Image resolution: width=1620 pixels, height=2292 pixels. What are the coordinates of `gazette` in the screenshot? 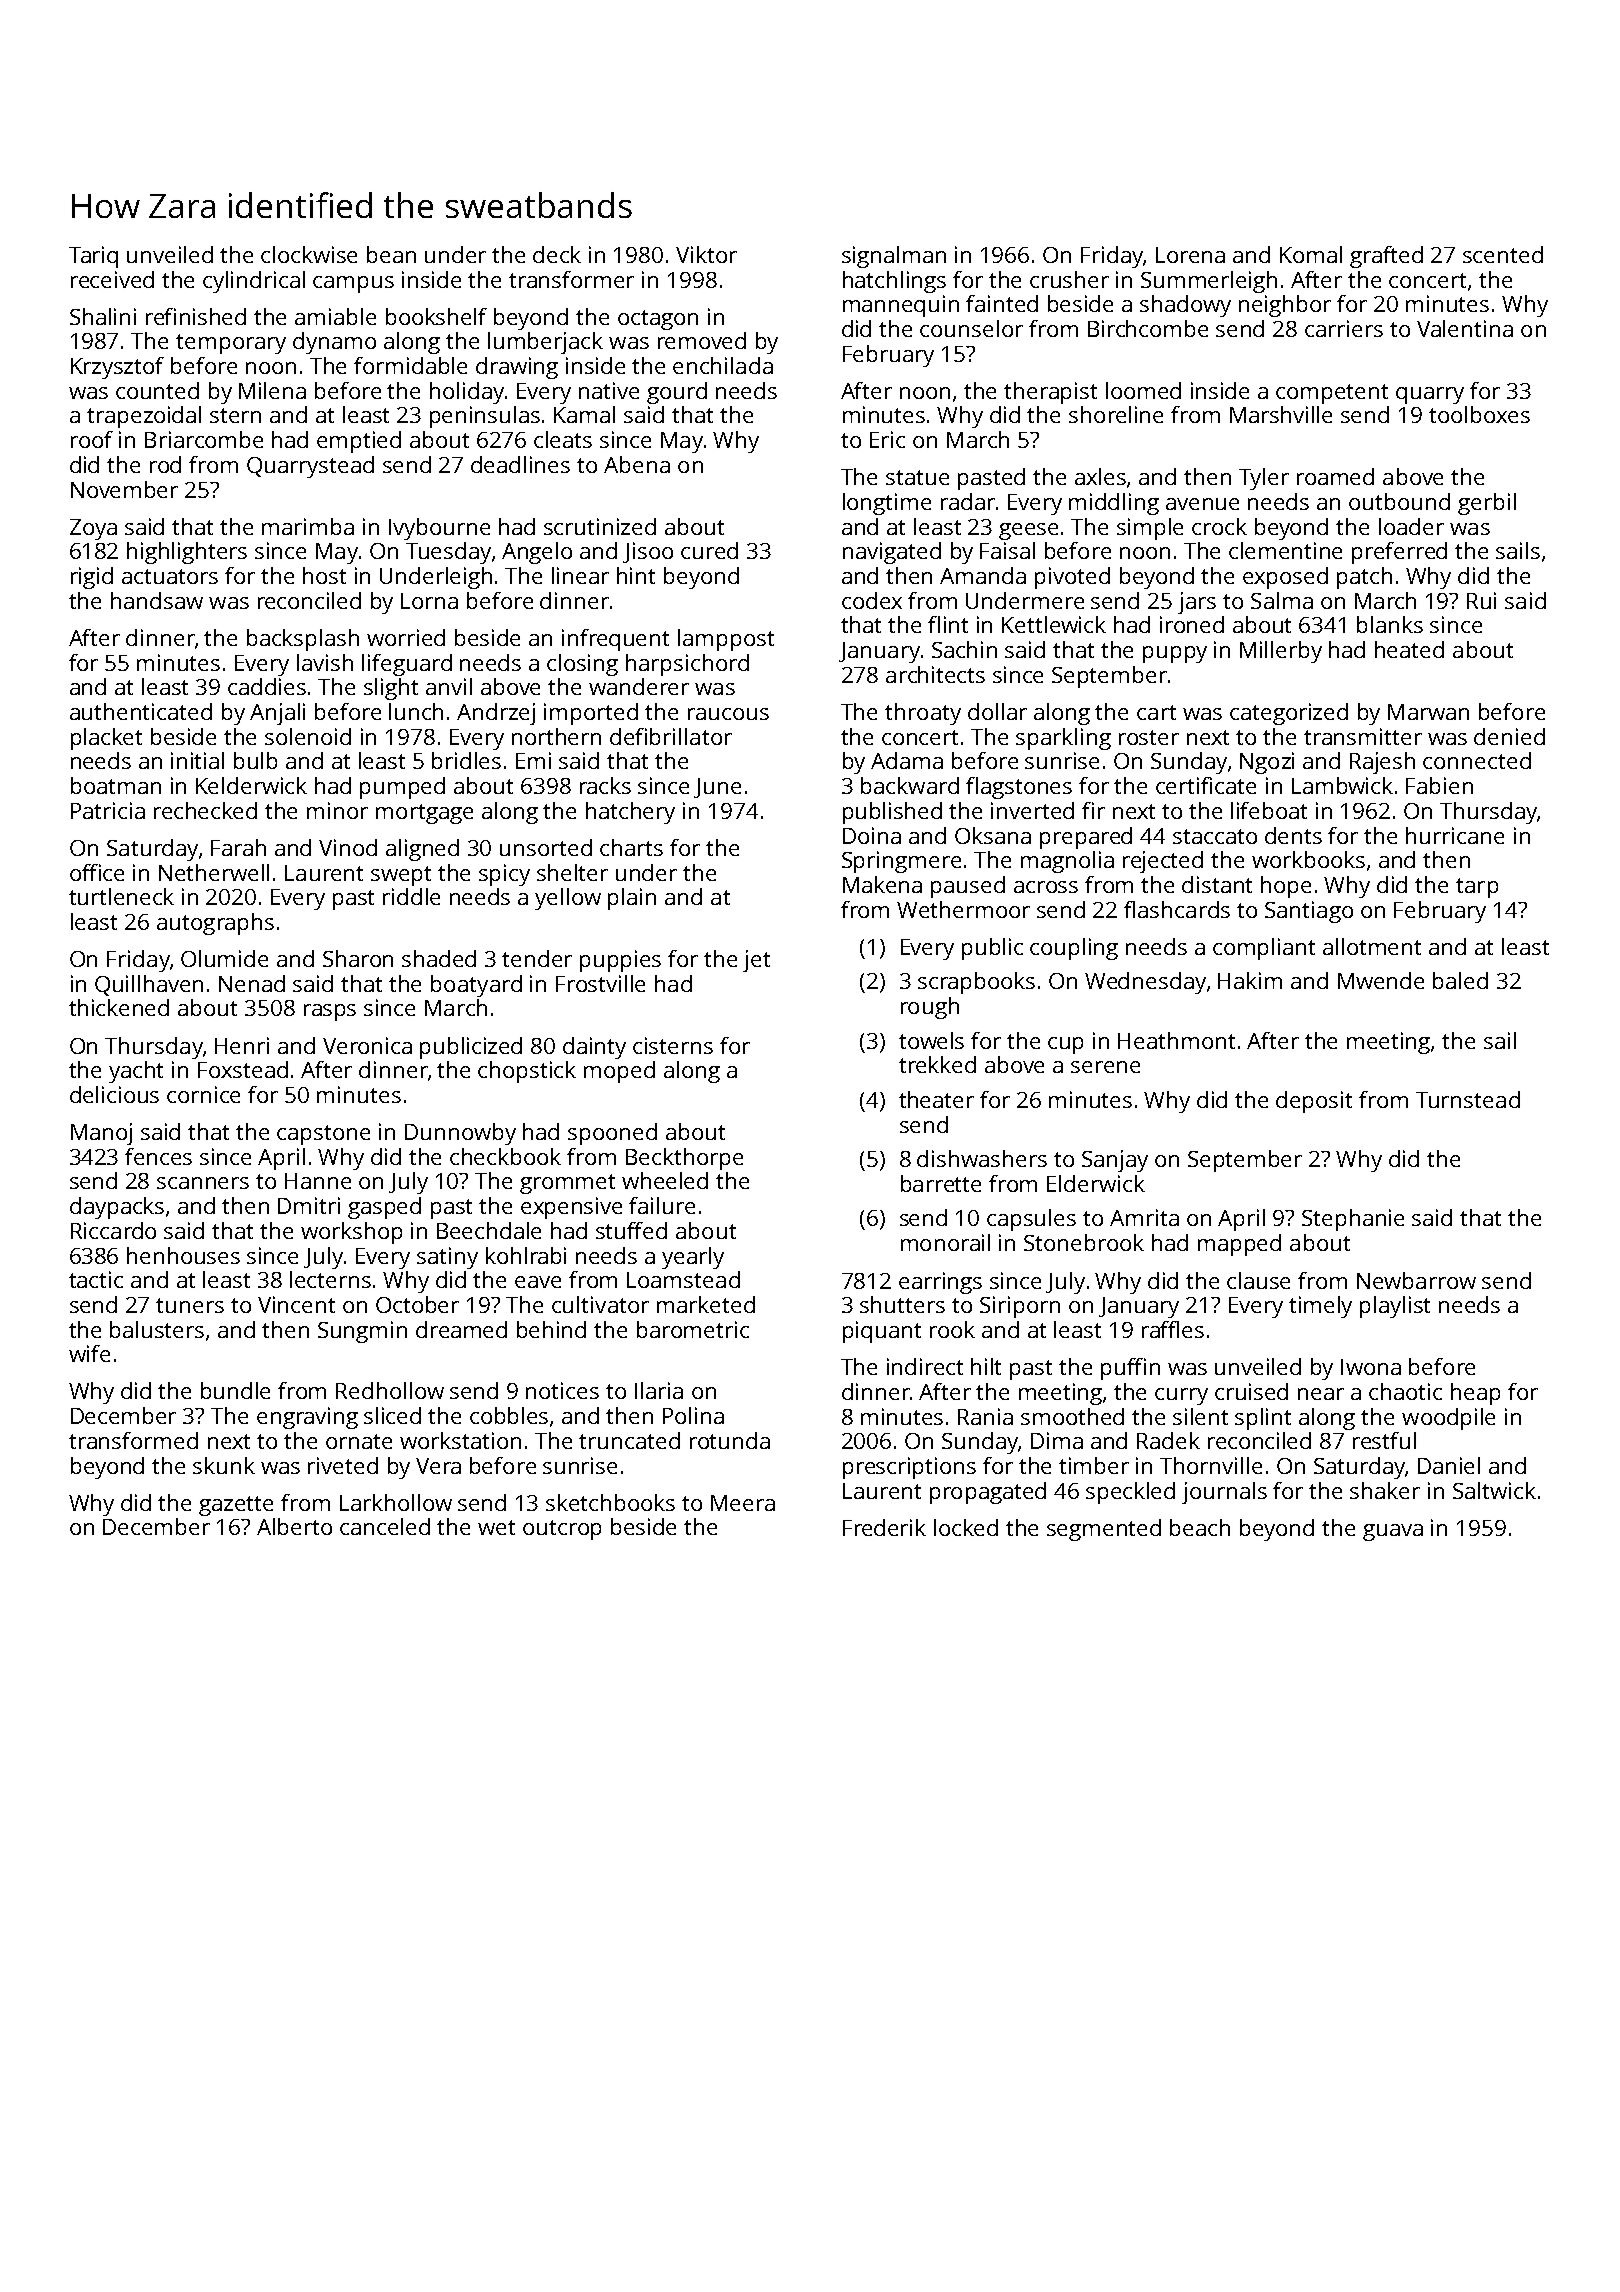 It's located at (236, 1506).
